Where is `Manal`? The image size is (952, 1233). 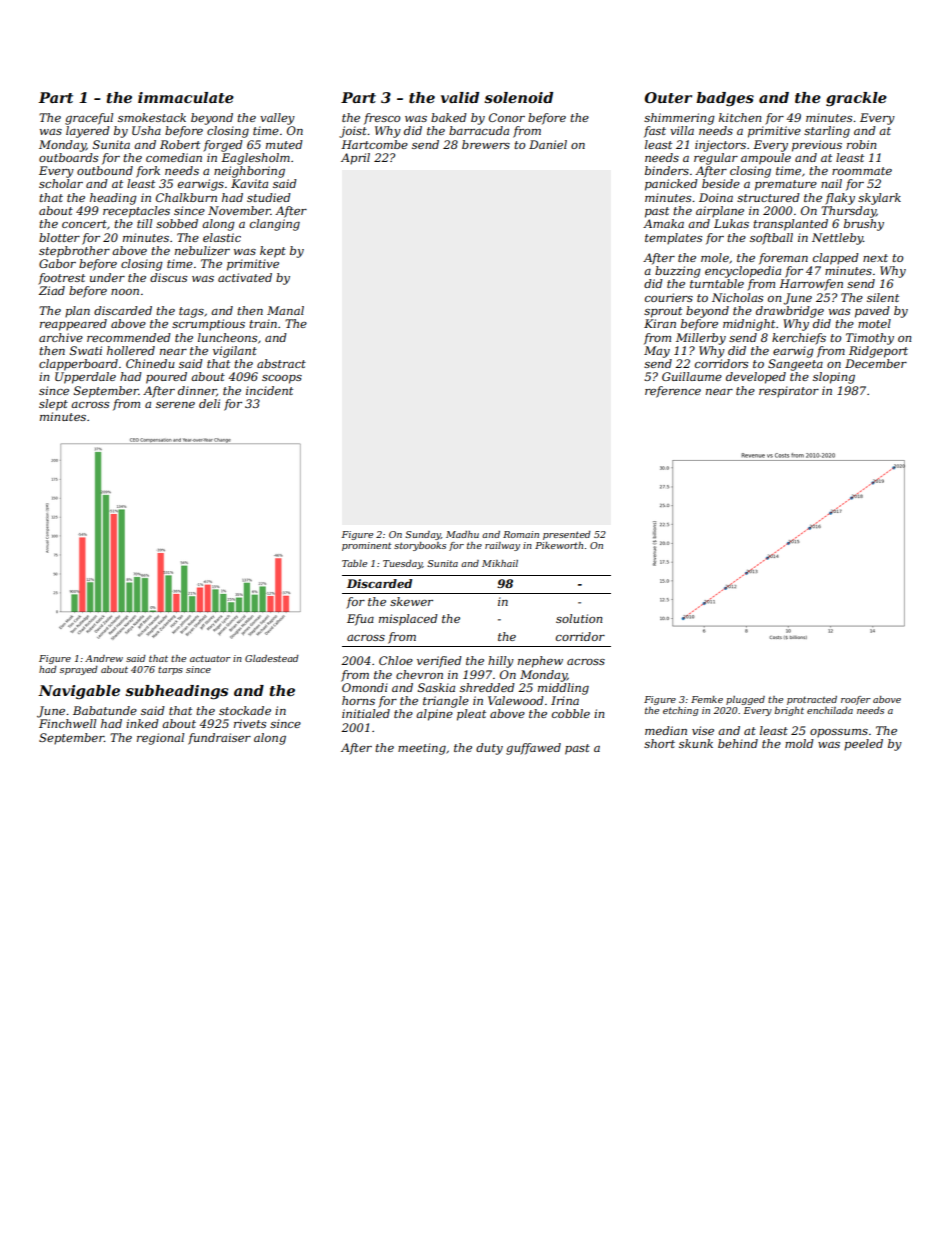 Manal is located at coordinates (285, 310).
